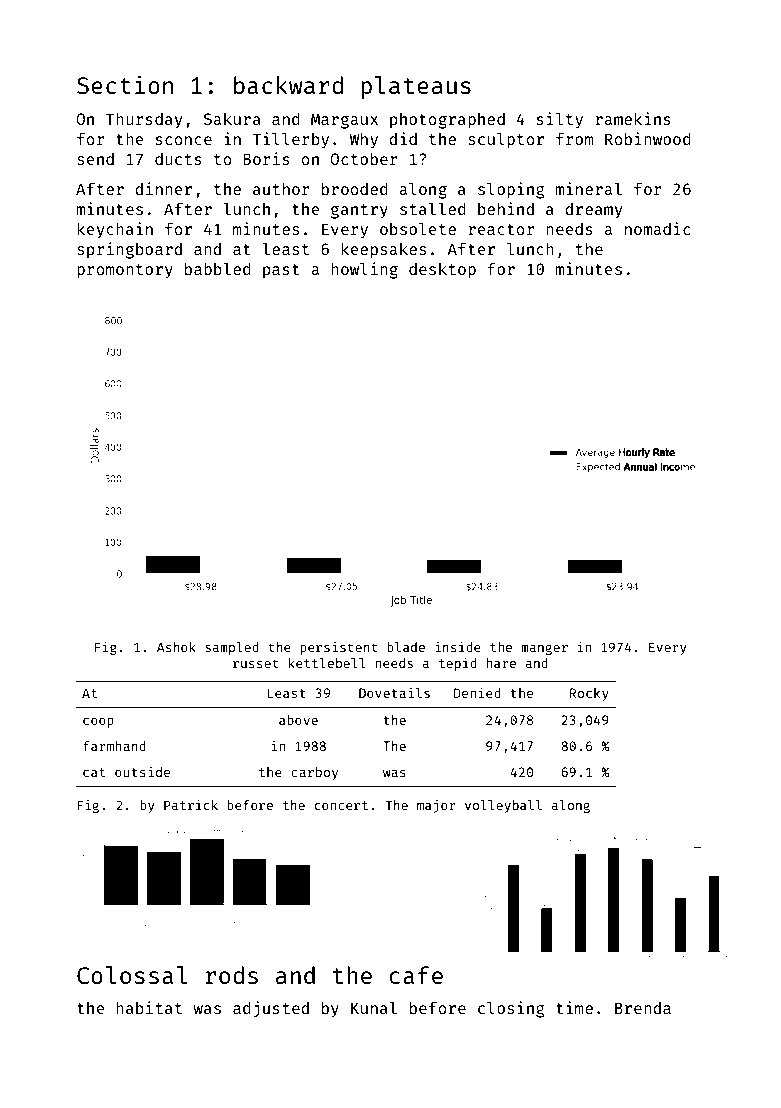  Describe the element at coordinates (339, 648) in the screenshot. I see `persistent` at that location.
